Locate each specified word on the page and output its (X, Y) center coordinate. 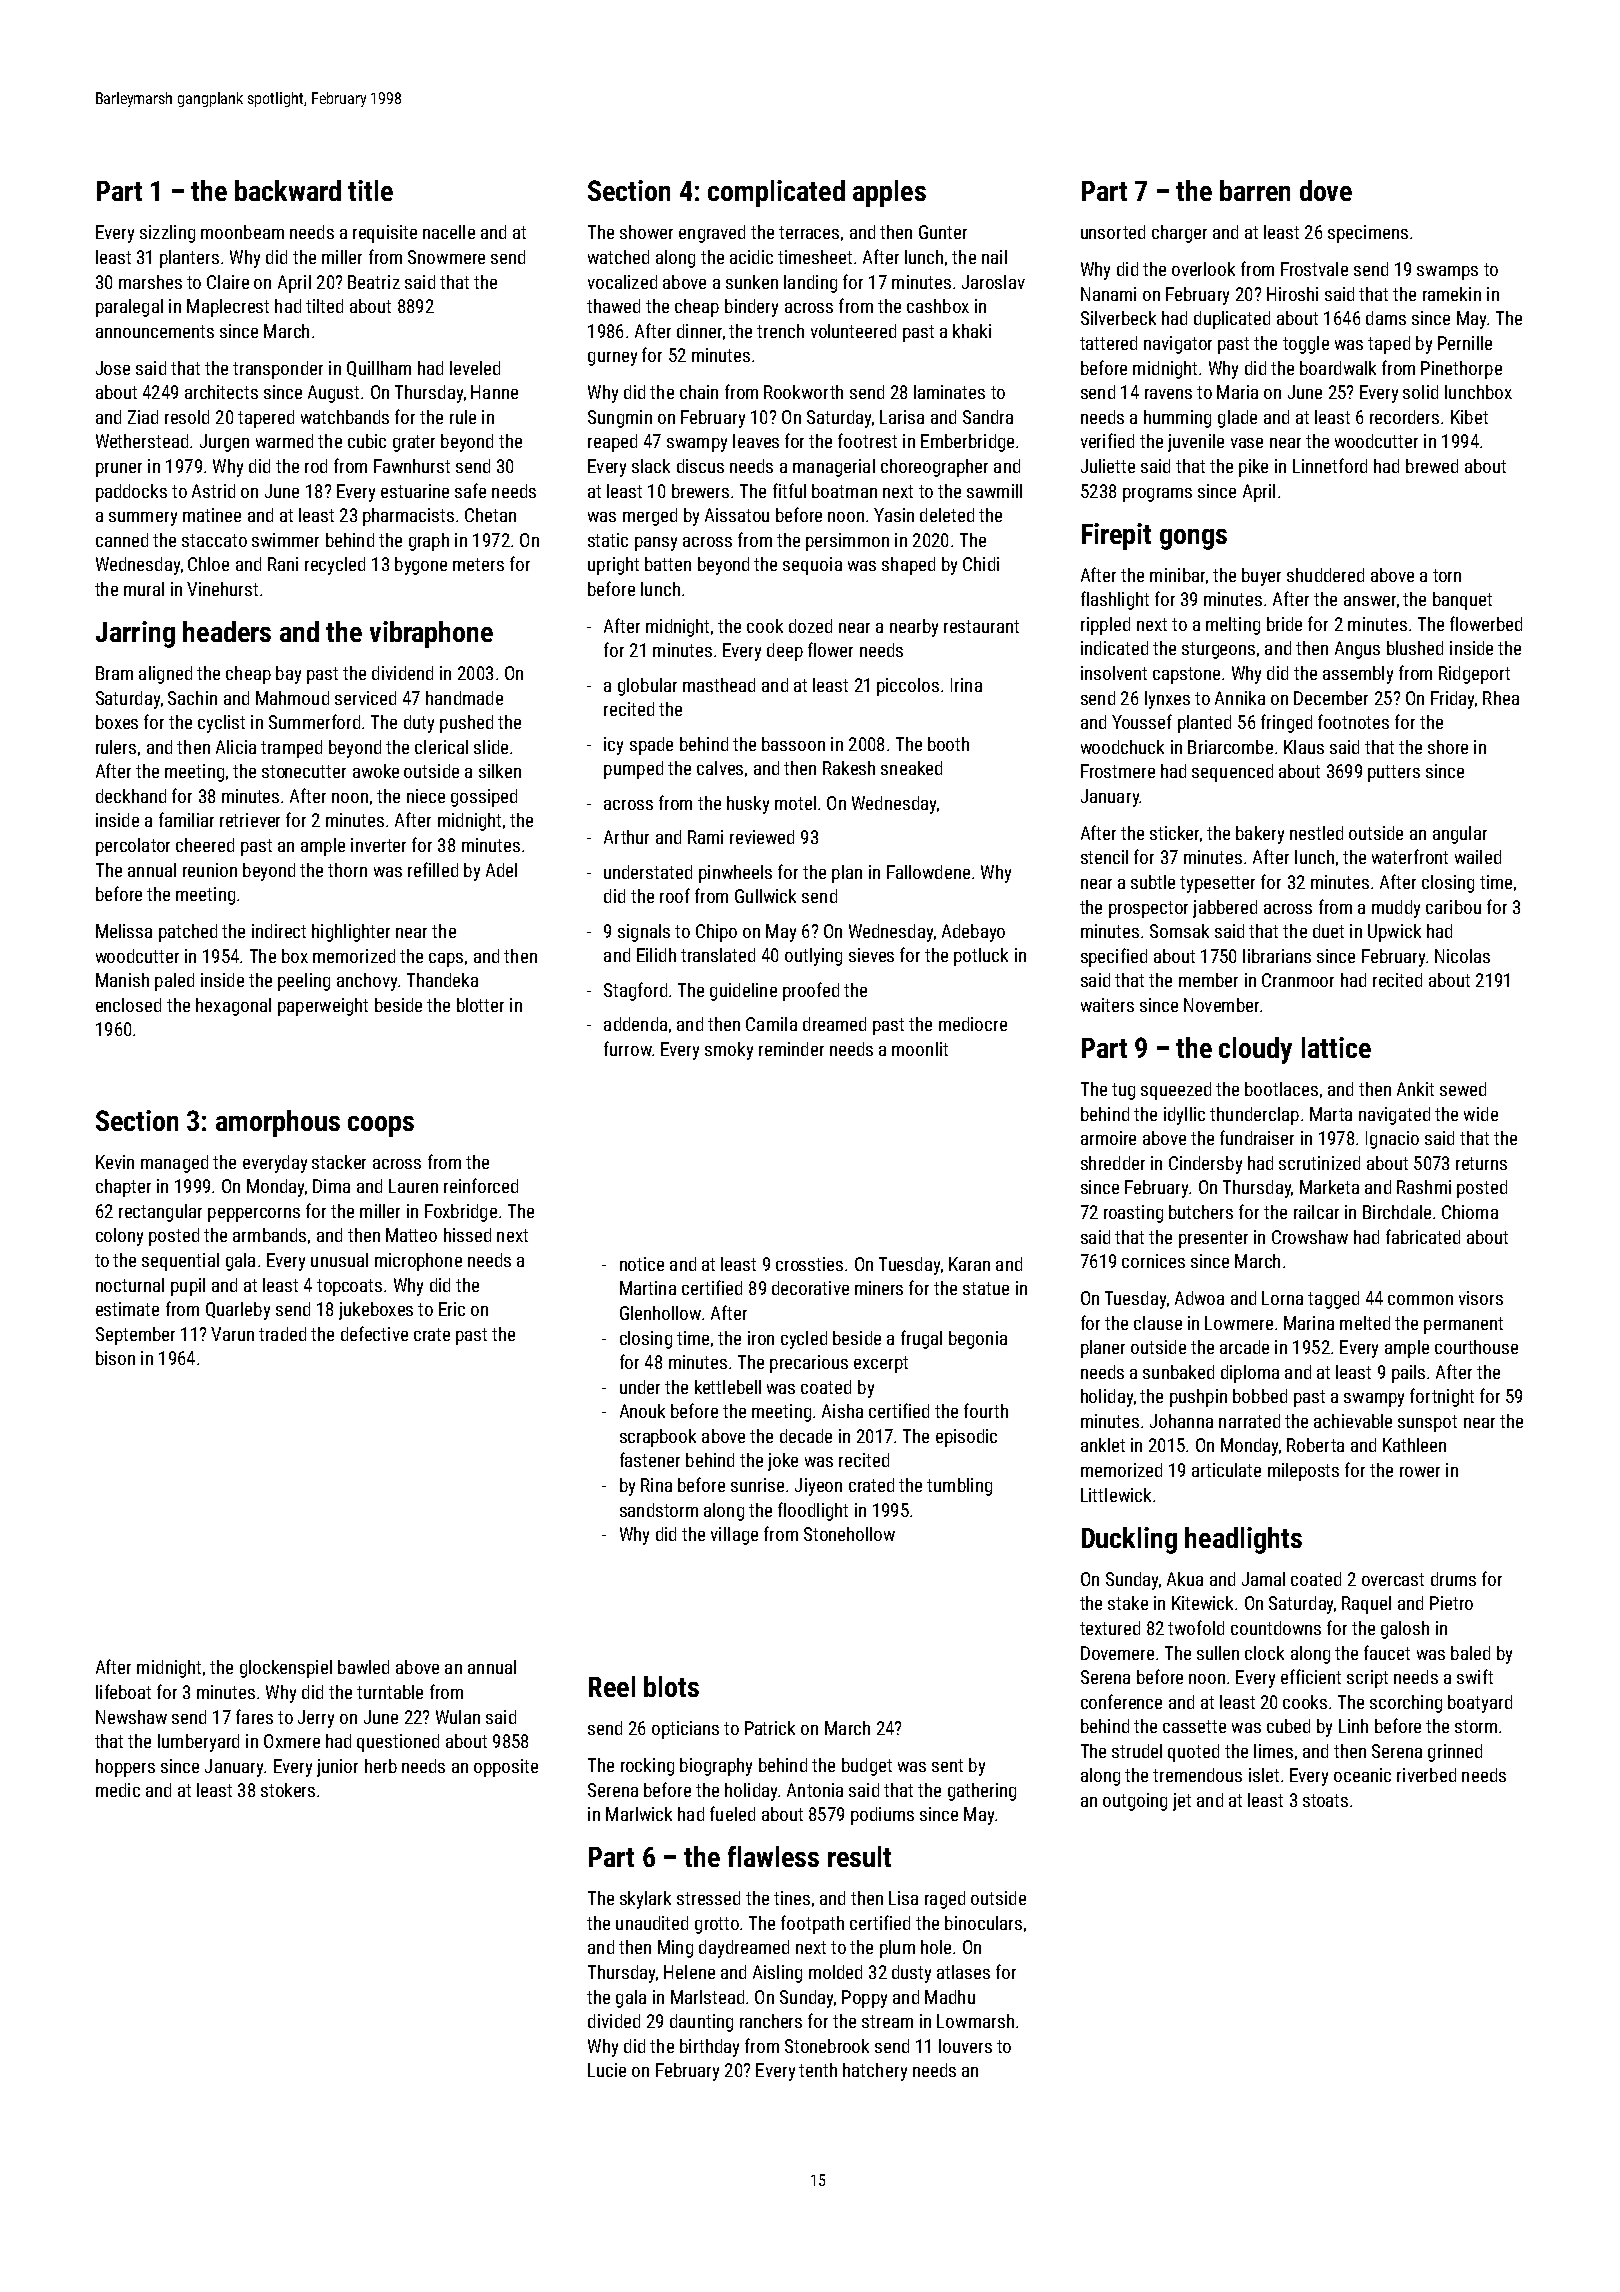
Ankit (1415, 1089)
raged (945, 1900)
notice (642, 1264)
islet (1264, 1775)
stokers (288, 1790)
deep (785, 652)
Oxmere (292, 1741)
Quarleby (238, 1311)
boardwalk (1338, 368)
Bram (114, 673)
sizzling (167, 234)
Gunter (943, 232)
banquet (1462, 601)
